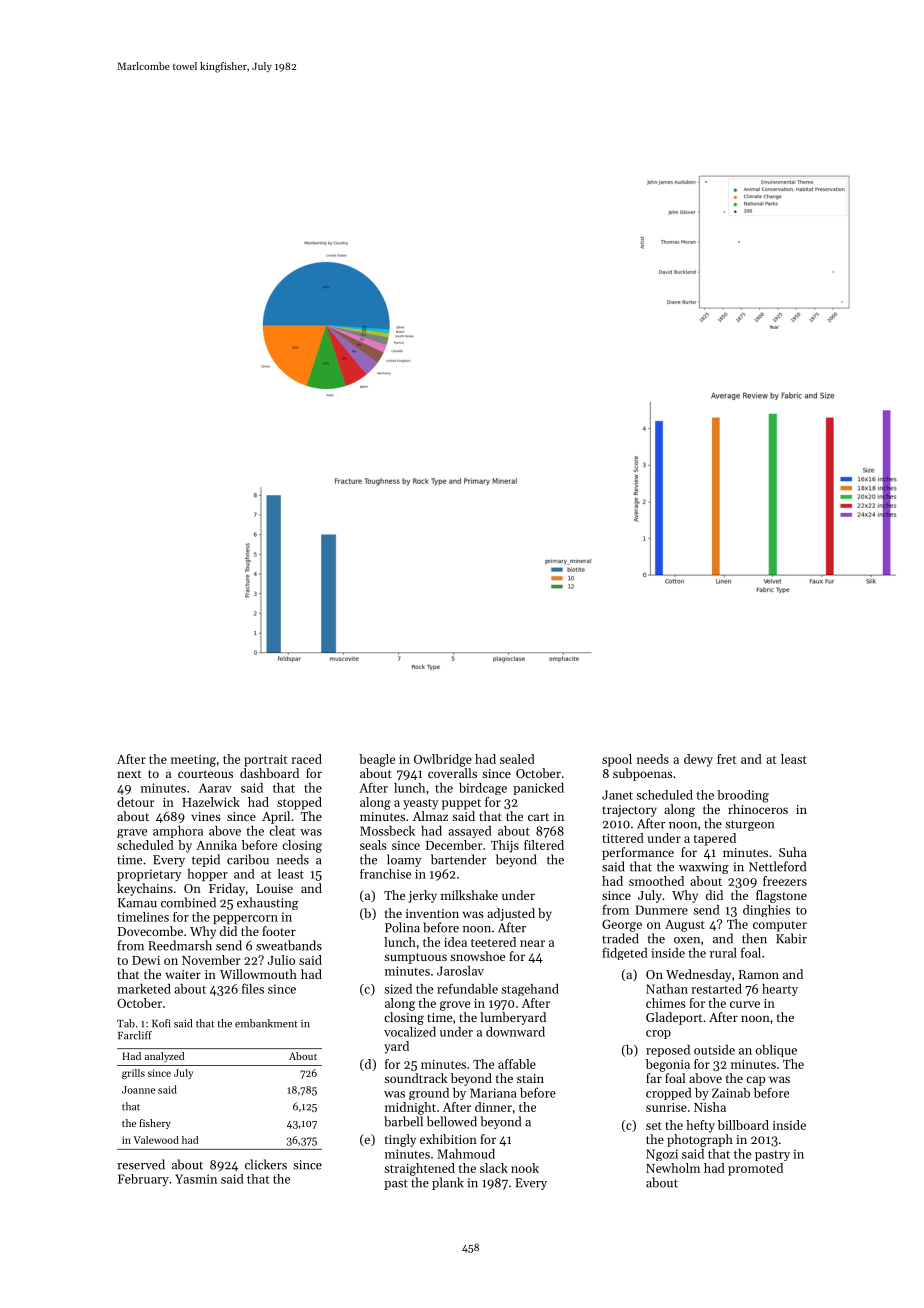 This image has height=1308, width=924. I want to click on waxwing, so click(704, 868).
